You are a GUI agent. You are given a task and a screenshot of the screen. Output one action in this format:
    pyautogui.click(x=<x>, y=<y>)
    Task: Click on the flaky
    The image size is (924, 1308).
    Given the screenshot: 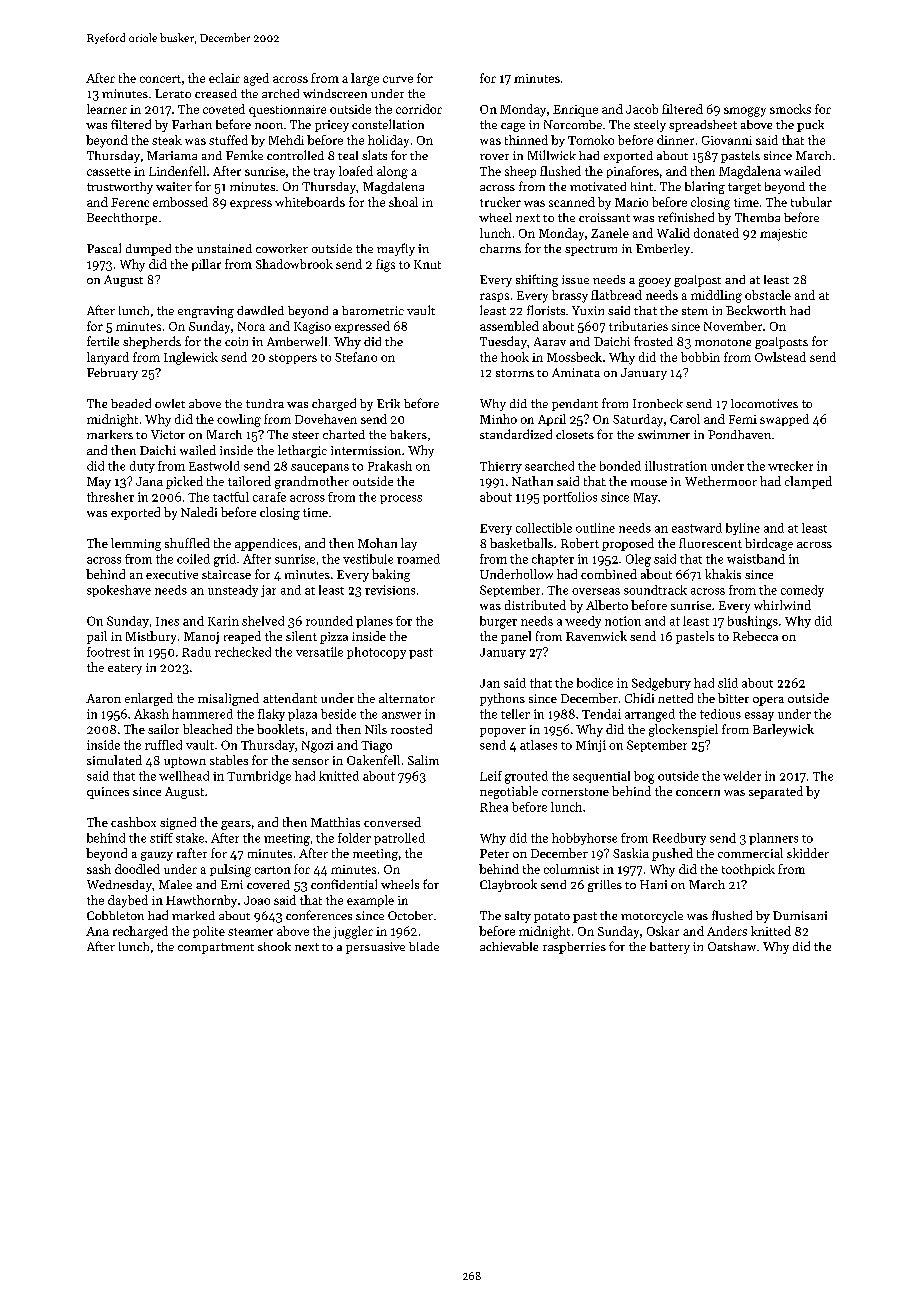 What is the action you would take?
    pyautogui.click(x=271, y=715)
